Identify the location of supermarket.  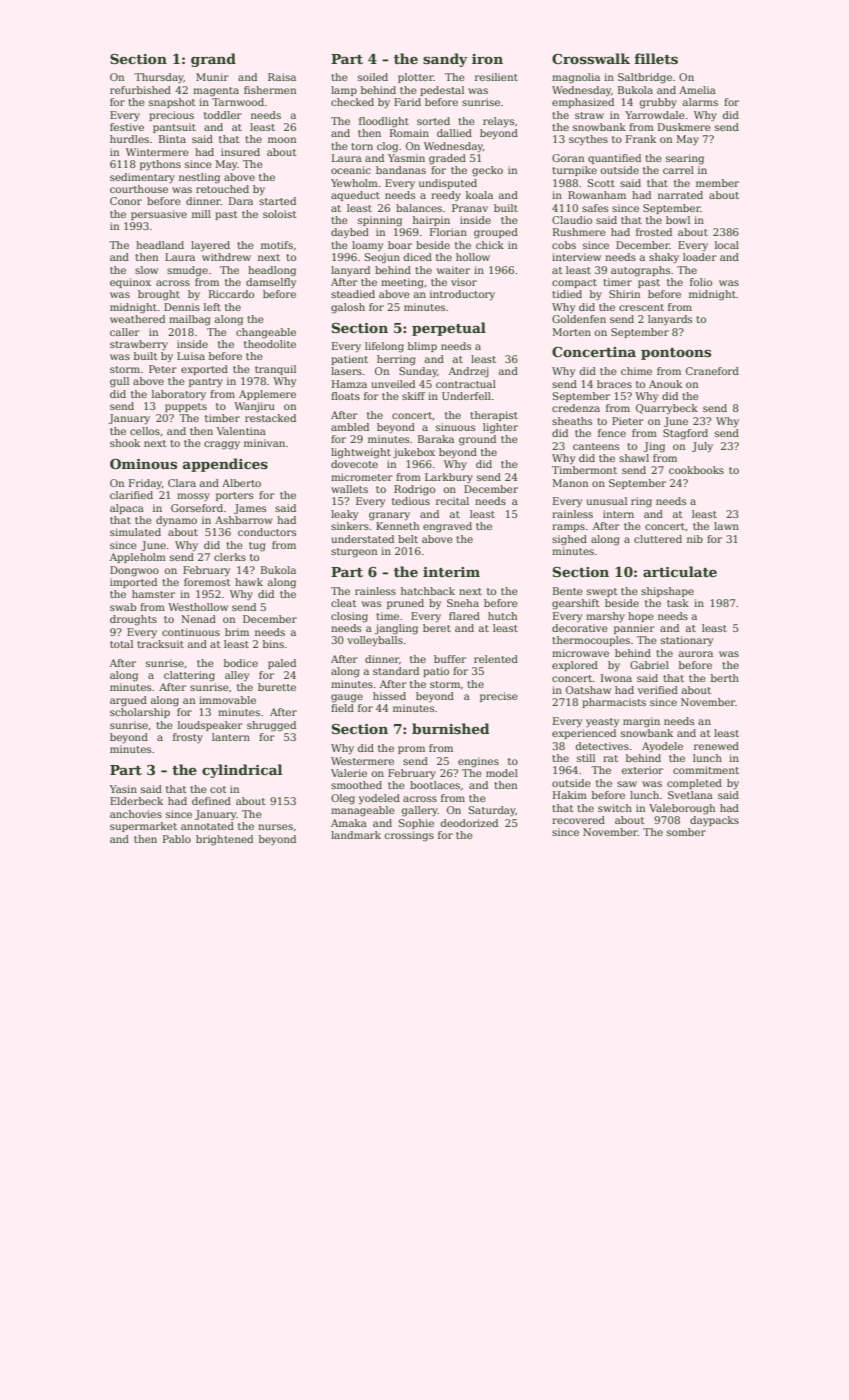
(143, 827).
